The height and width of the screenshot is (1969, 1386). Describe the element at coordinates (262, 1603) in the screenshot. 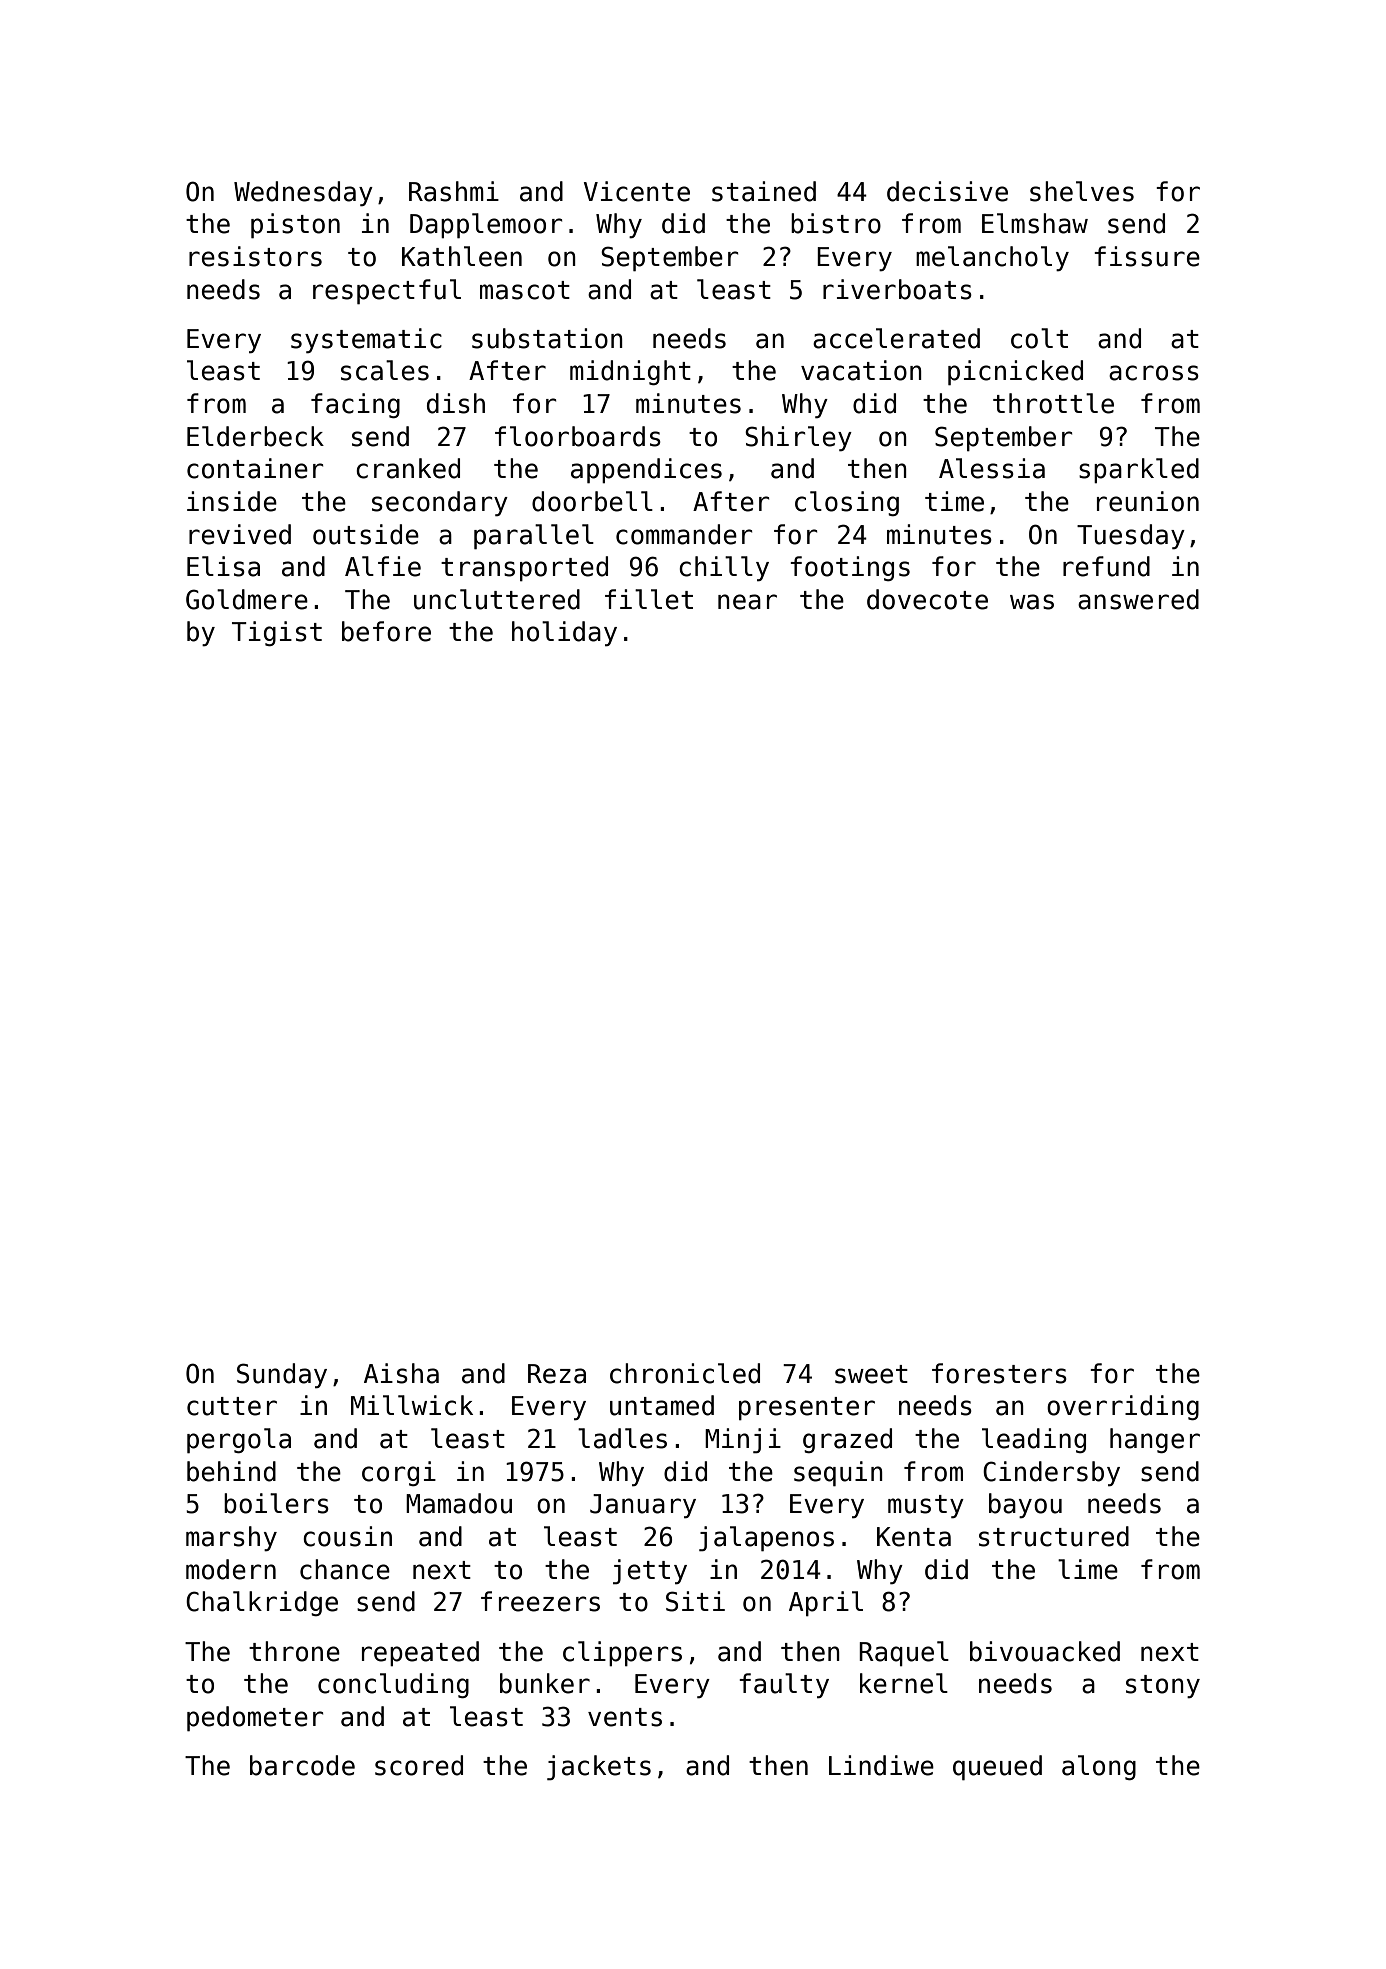

I see `Chalkridge` at that location.
